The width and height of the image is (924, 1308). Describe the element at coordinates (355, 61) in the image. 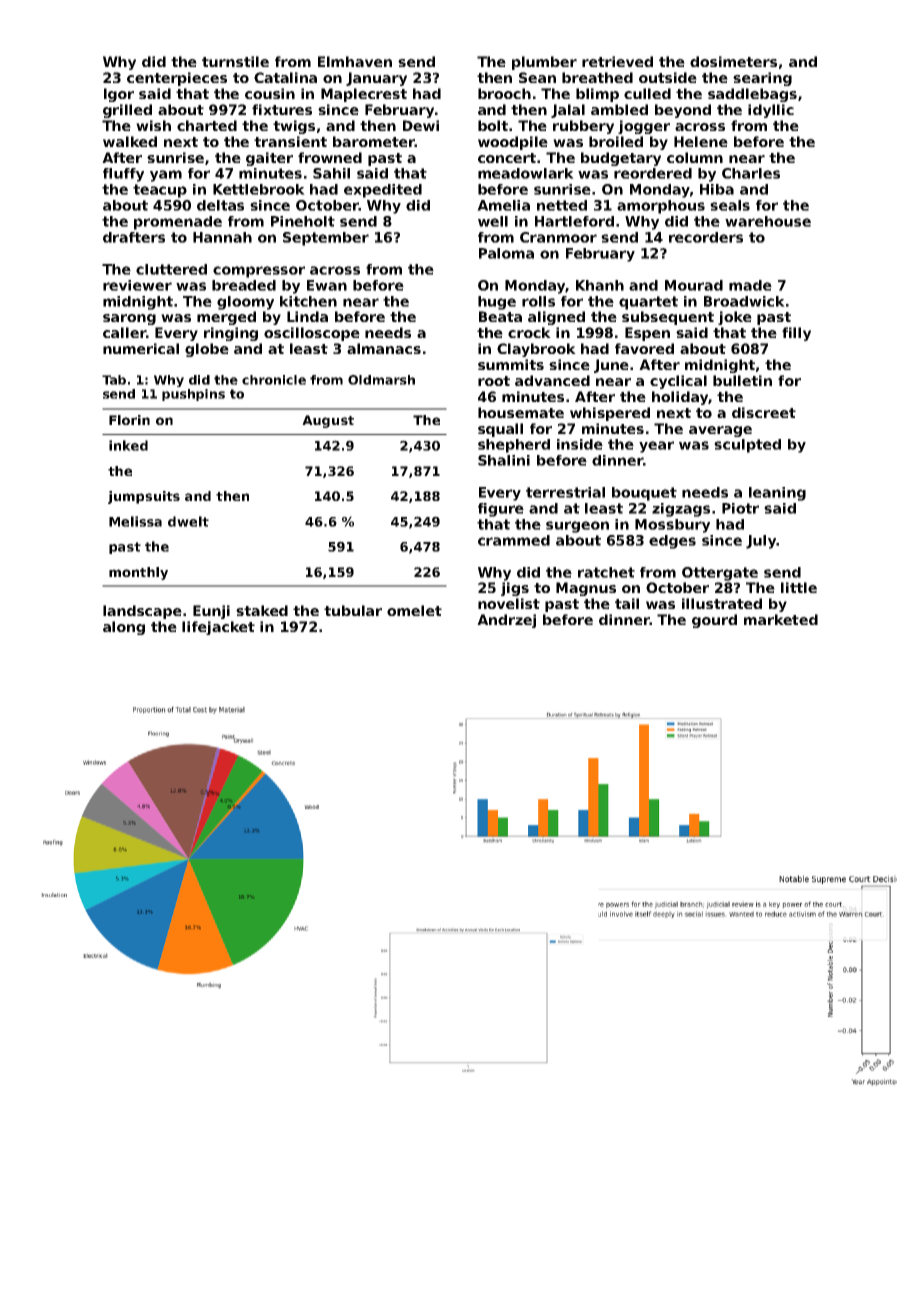

I see `Elmhaven` at that location.
